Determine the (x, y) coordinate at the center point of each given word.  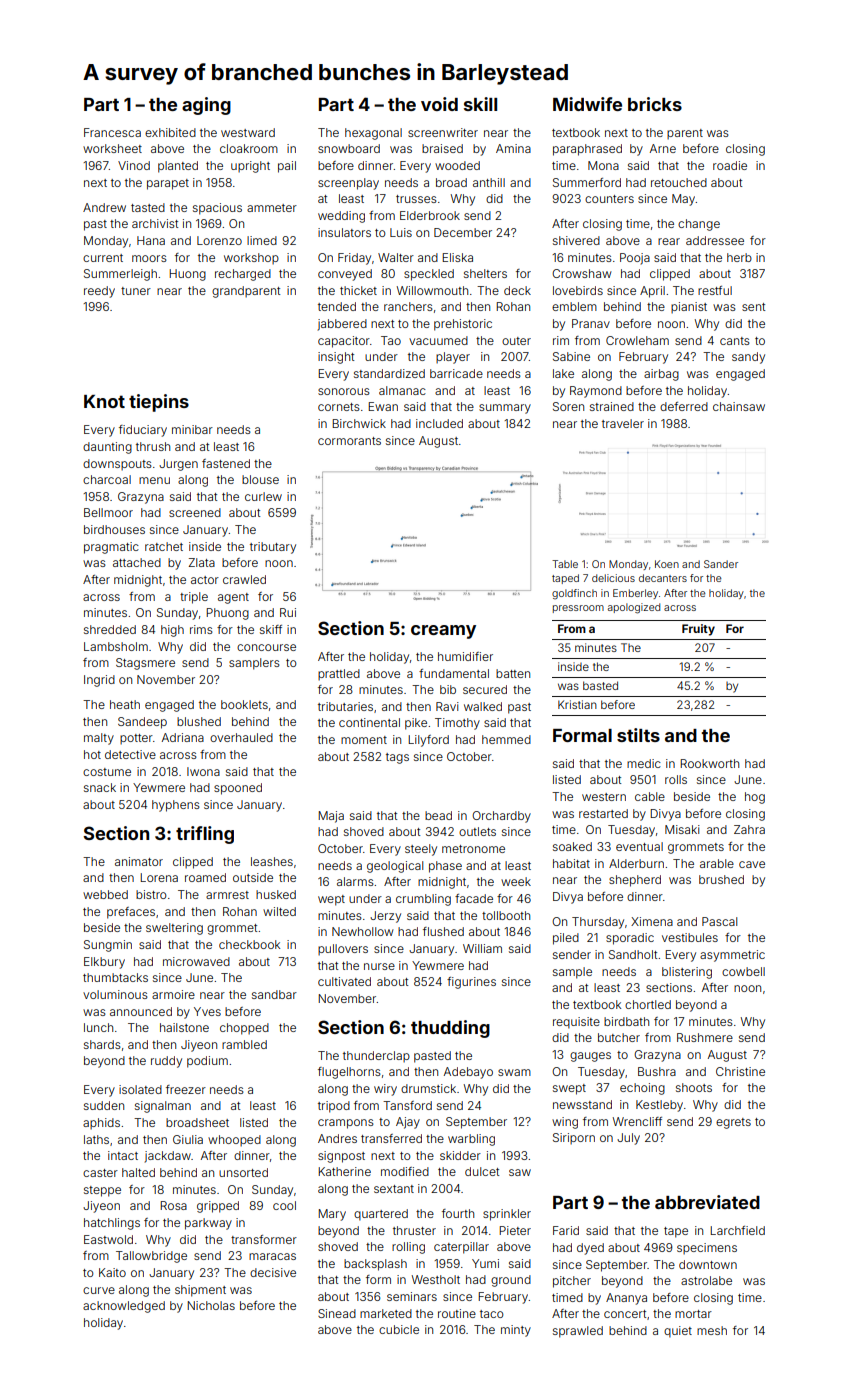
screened (195, 512)
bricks (655, 104)
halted (138, 1172)
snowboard (349, 148)
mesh (712, 1330)
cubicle (399, 1329)
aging (206, 106)
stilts (638, 735)
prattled (339, 675)
